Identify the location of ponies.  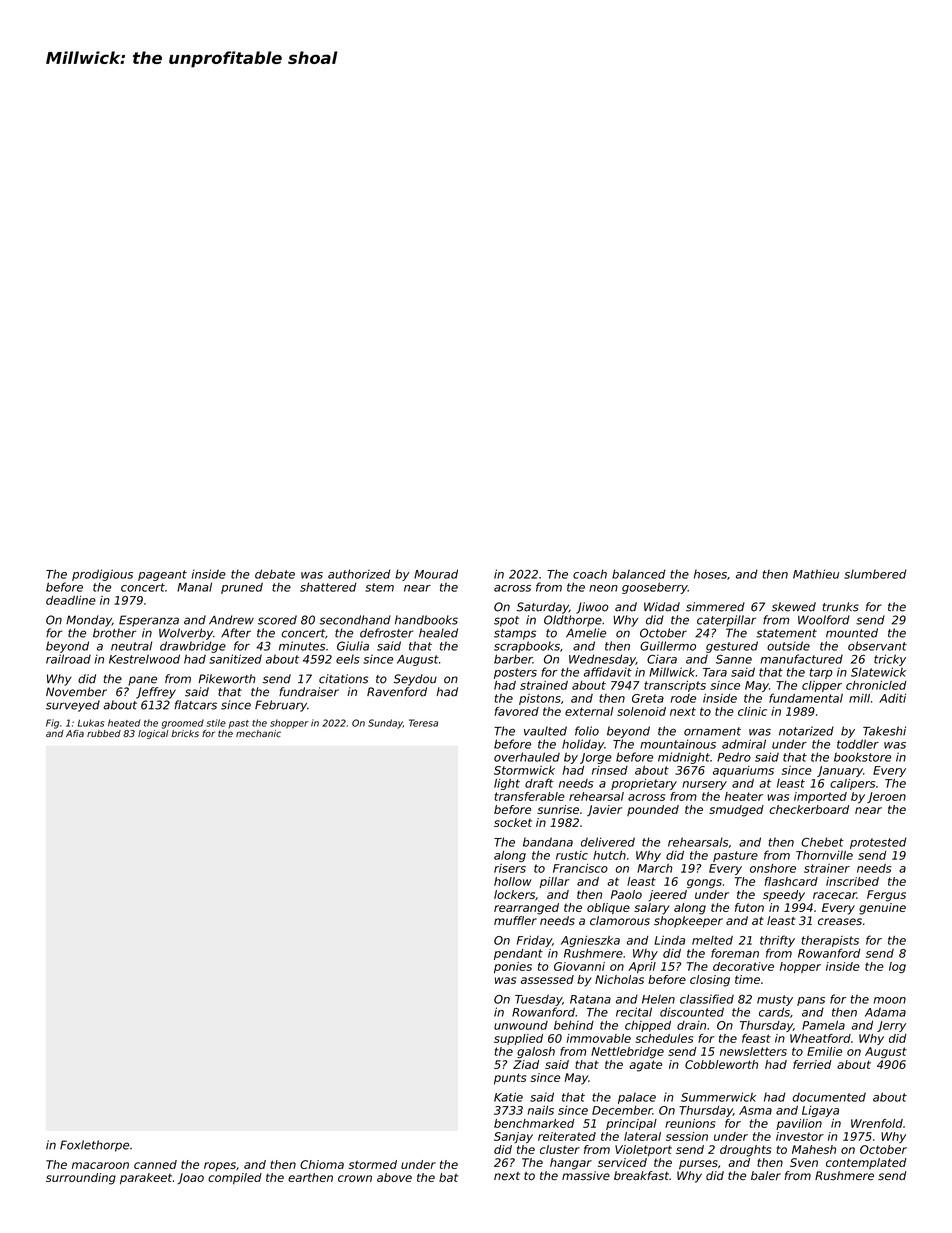
(513, 967).
